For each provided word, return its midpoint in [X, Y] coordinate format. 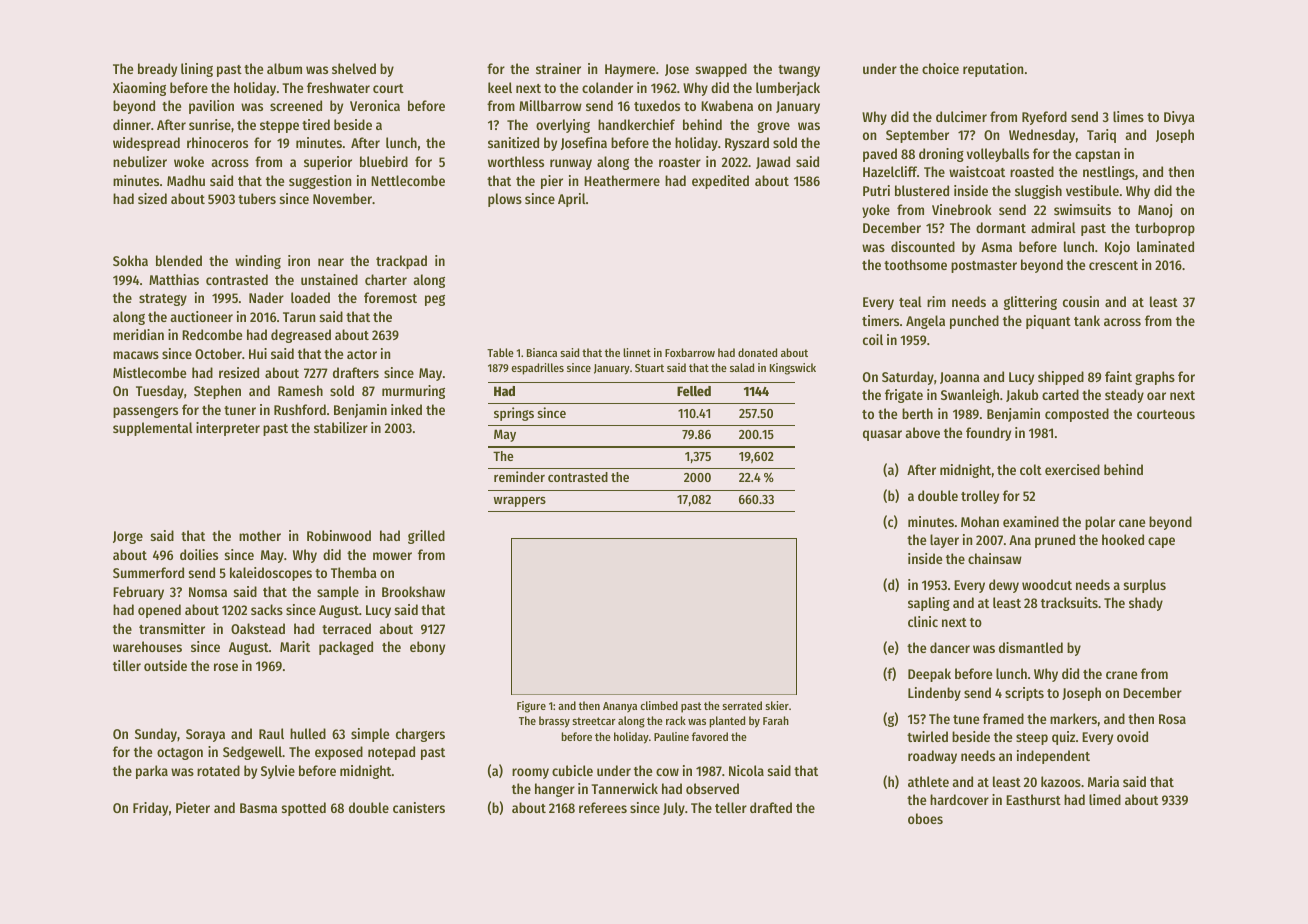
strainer [558, 68]
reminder [519, 476]
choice [940, 68]
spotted [304, 809]
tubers [257, 198]
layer [944, 541]
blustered [922, 190]
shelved [354, 68]
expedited [720, 182]
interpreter [228, 429]
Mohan [980, 521]
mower [392, 556]
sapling [929, 604]
